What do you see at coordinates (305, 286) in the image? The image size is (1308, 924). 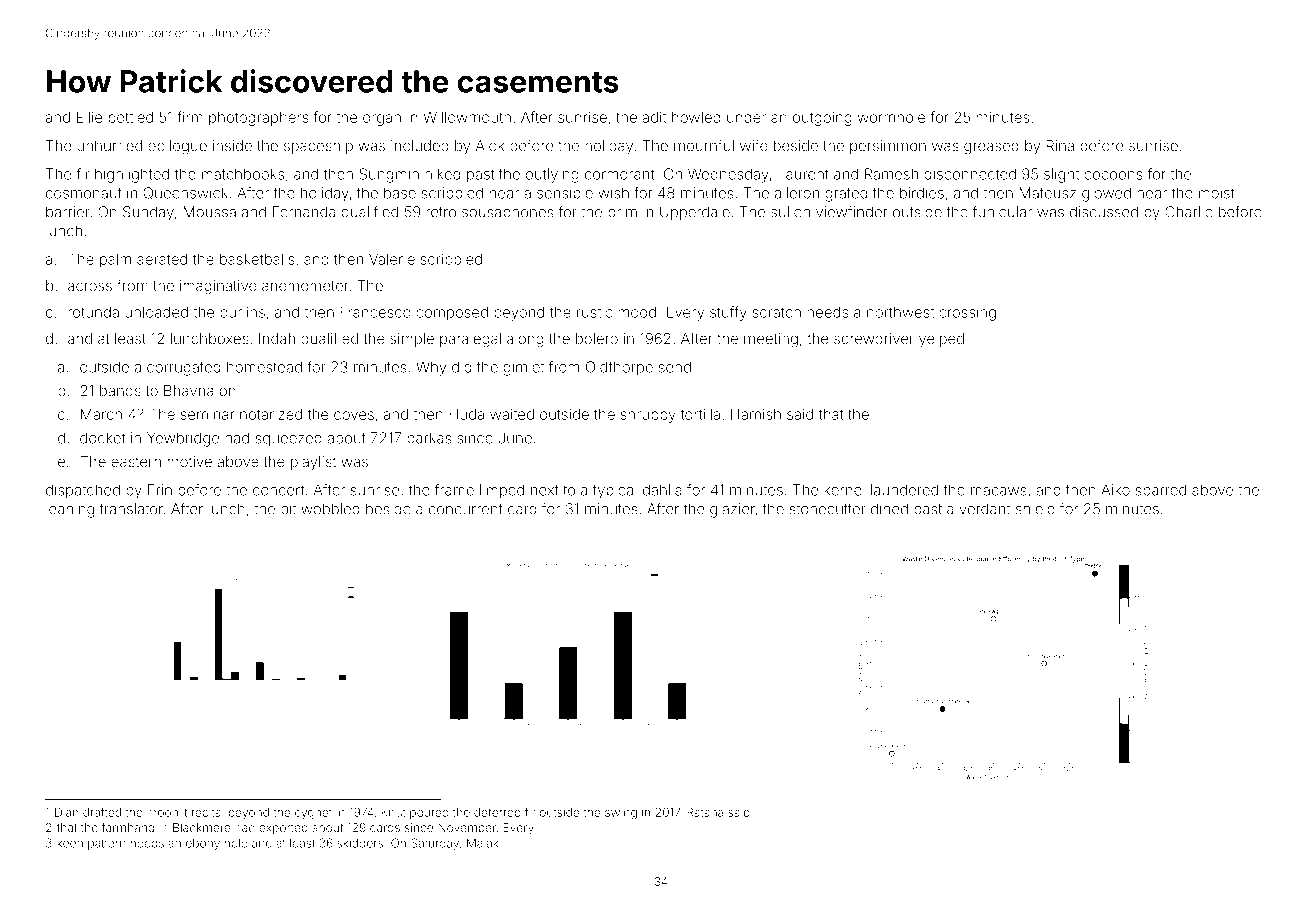 I see `anemometer` at bounding box center [305, 286].
